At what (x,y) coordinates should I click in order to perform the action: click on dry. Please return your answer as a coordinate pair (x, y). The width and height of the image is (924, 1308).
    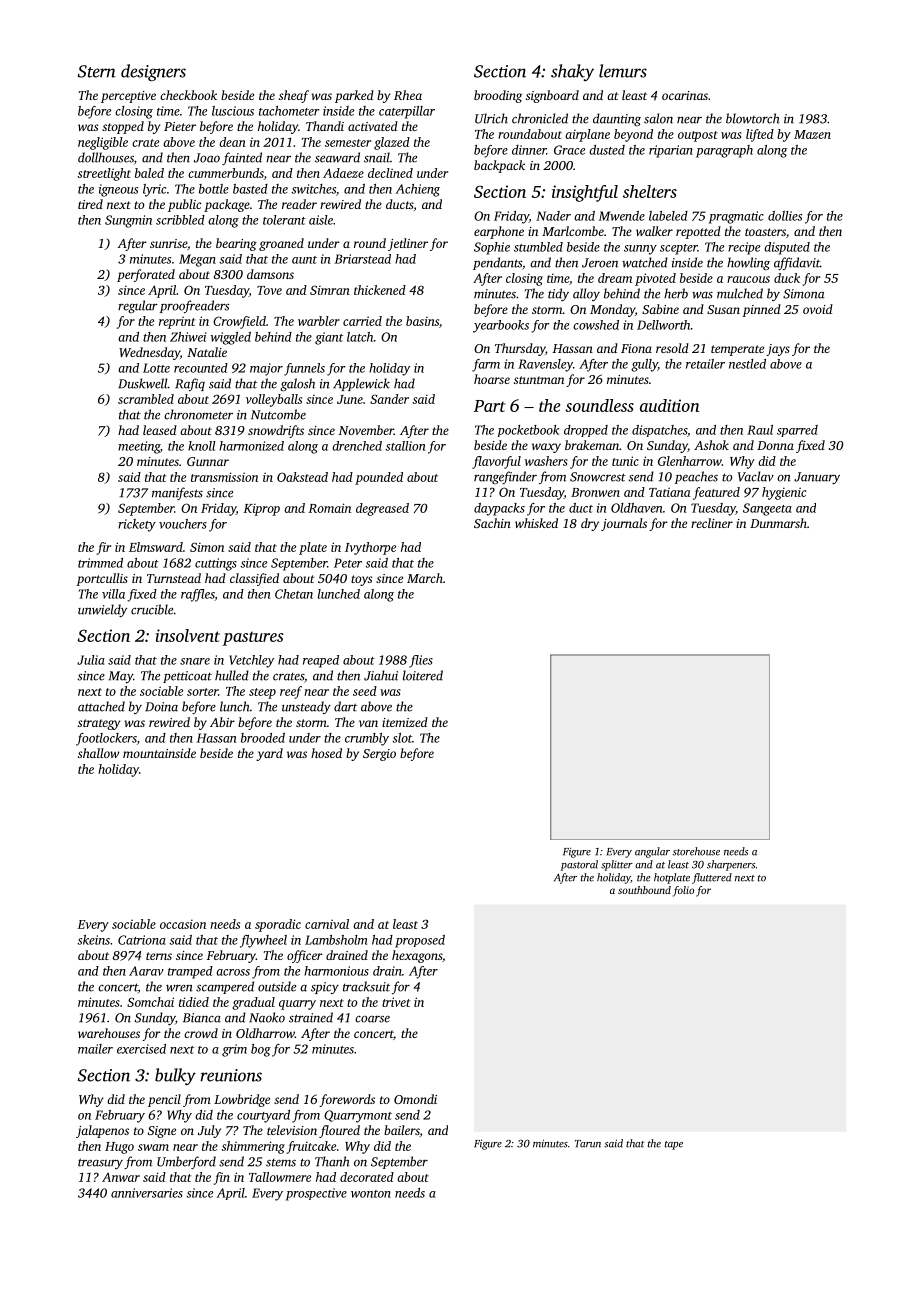
    Looking at the image, I should click on (590, 524).
